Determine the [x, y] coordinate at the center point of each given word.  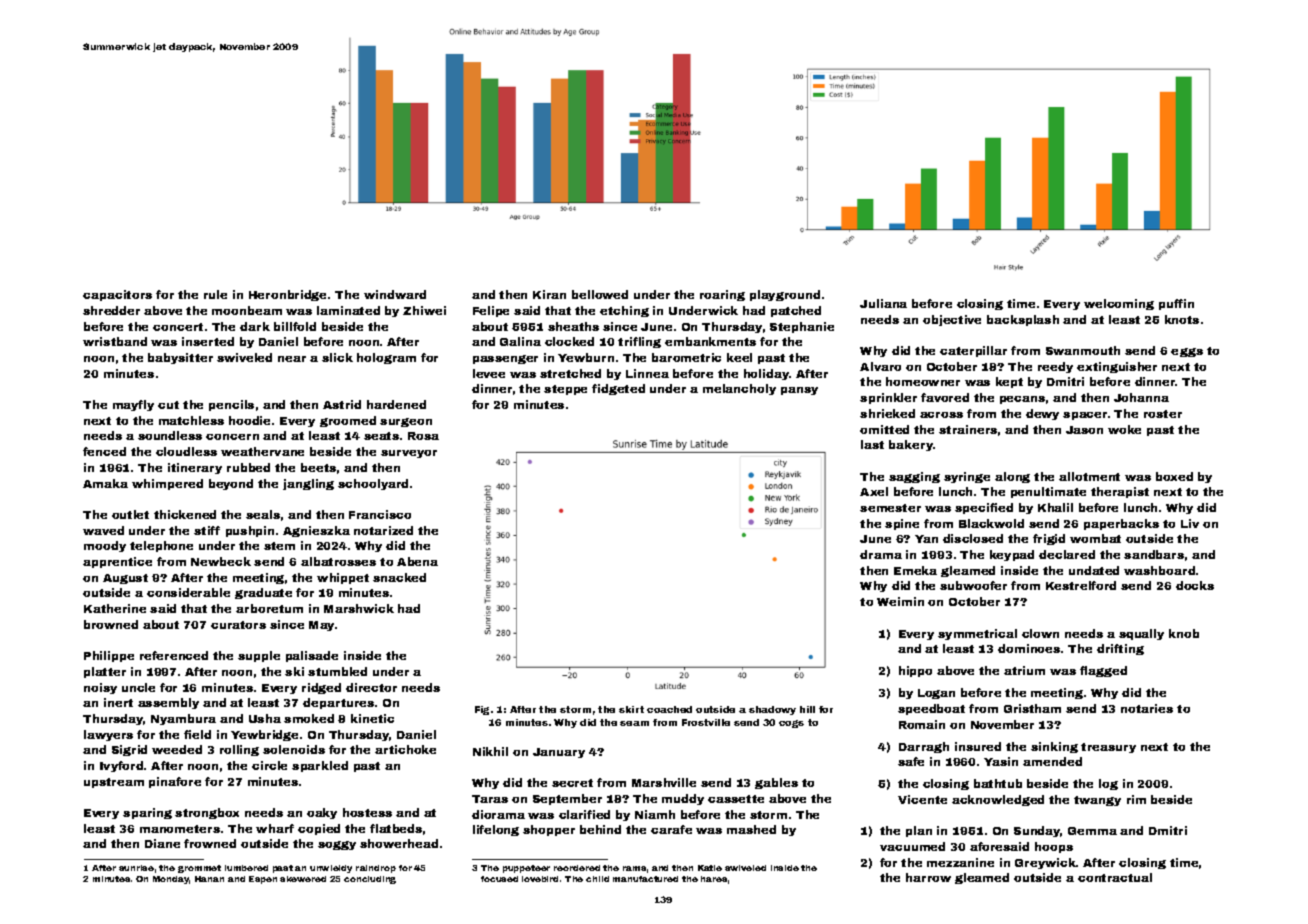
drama [881, 554]
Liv [1190, 523]
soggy [337, 845]
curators [238, 625]
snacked [399, 577]
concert [178, 327]
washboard [1159, 570]
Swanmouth [1083, 350]
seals [263, 514]
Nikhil [490, 751]
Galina [520, 341]
